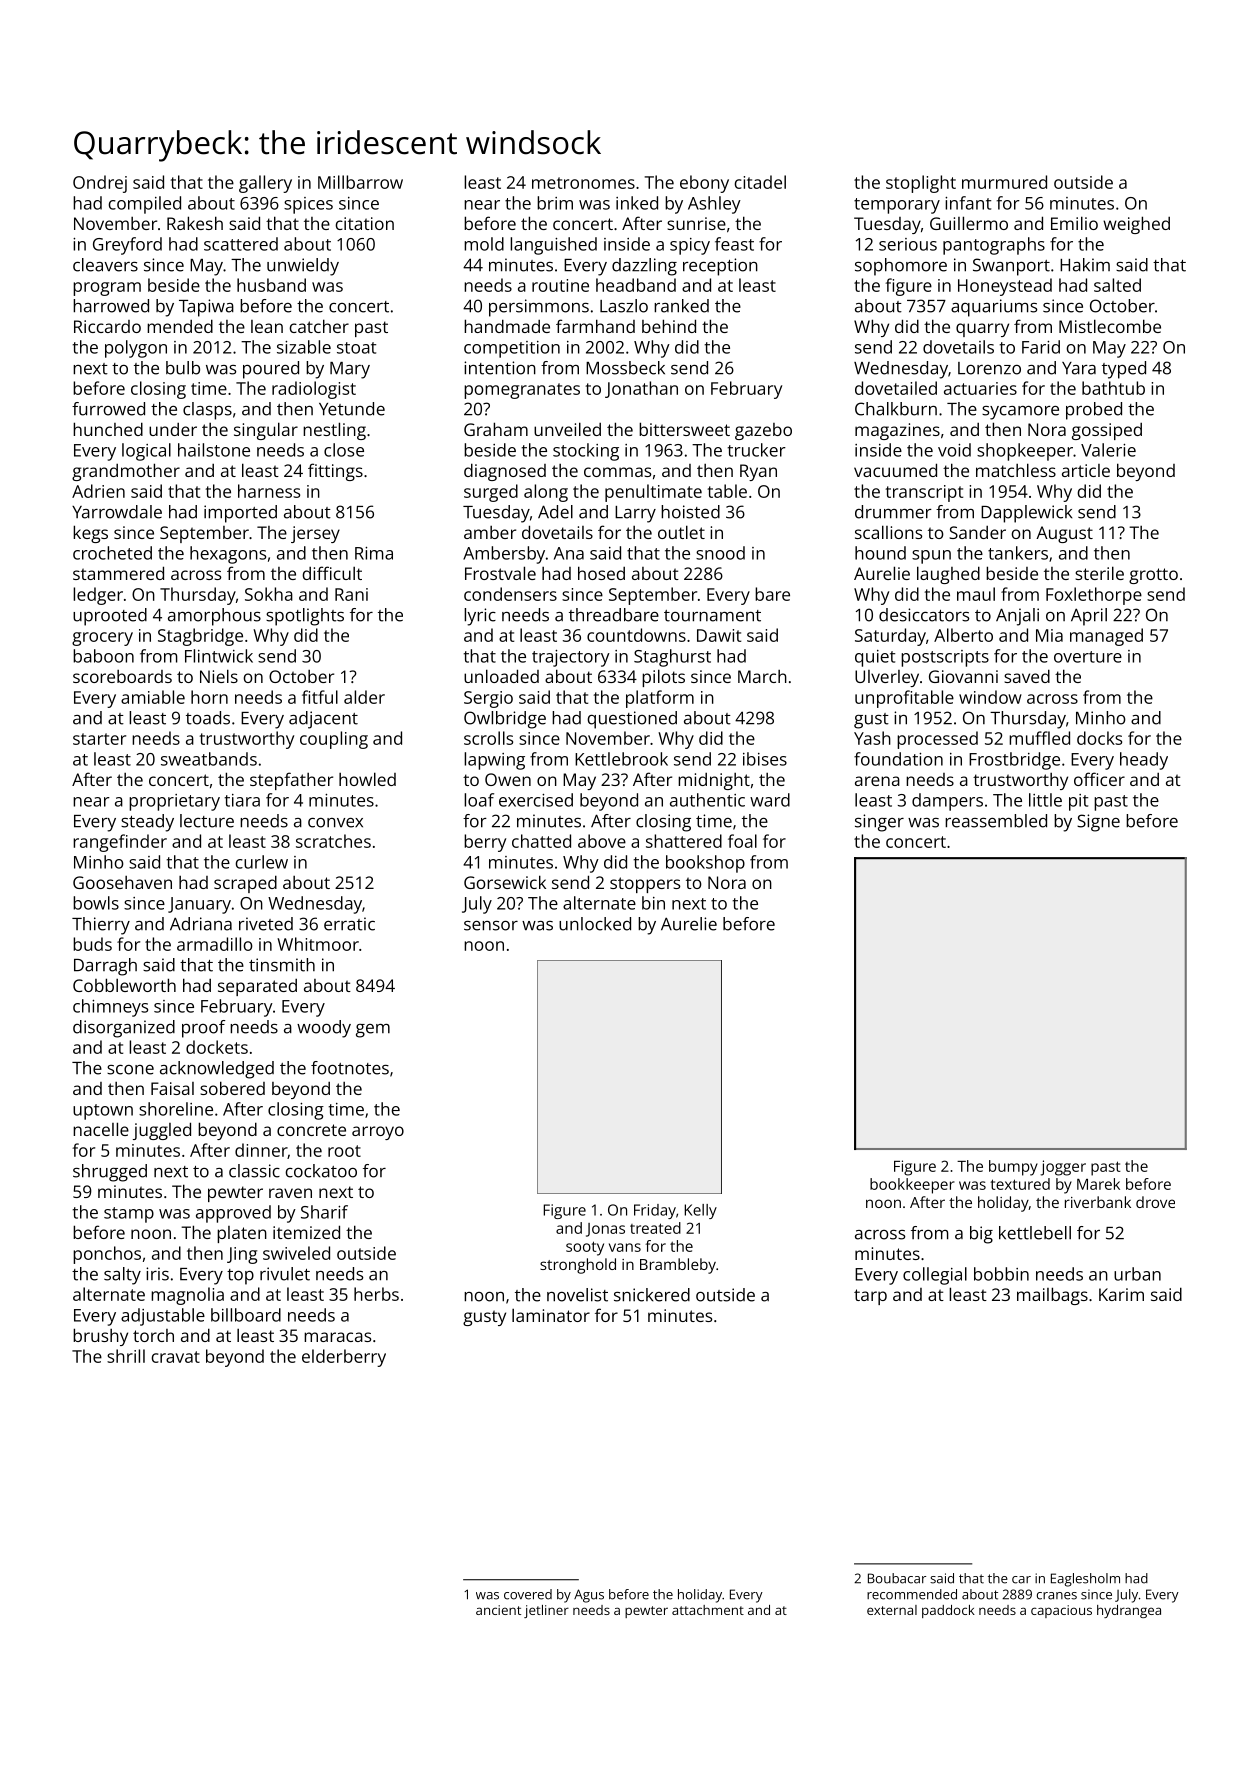  I want to click on hosed, so click(601, 573).
